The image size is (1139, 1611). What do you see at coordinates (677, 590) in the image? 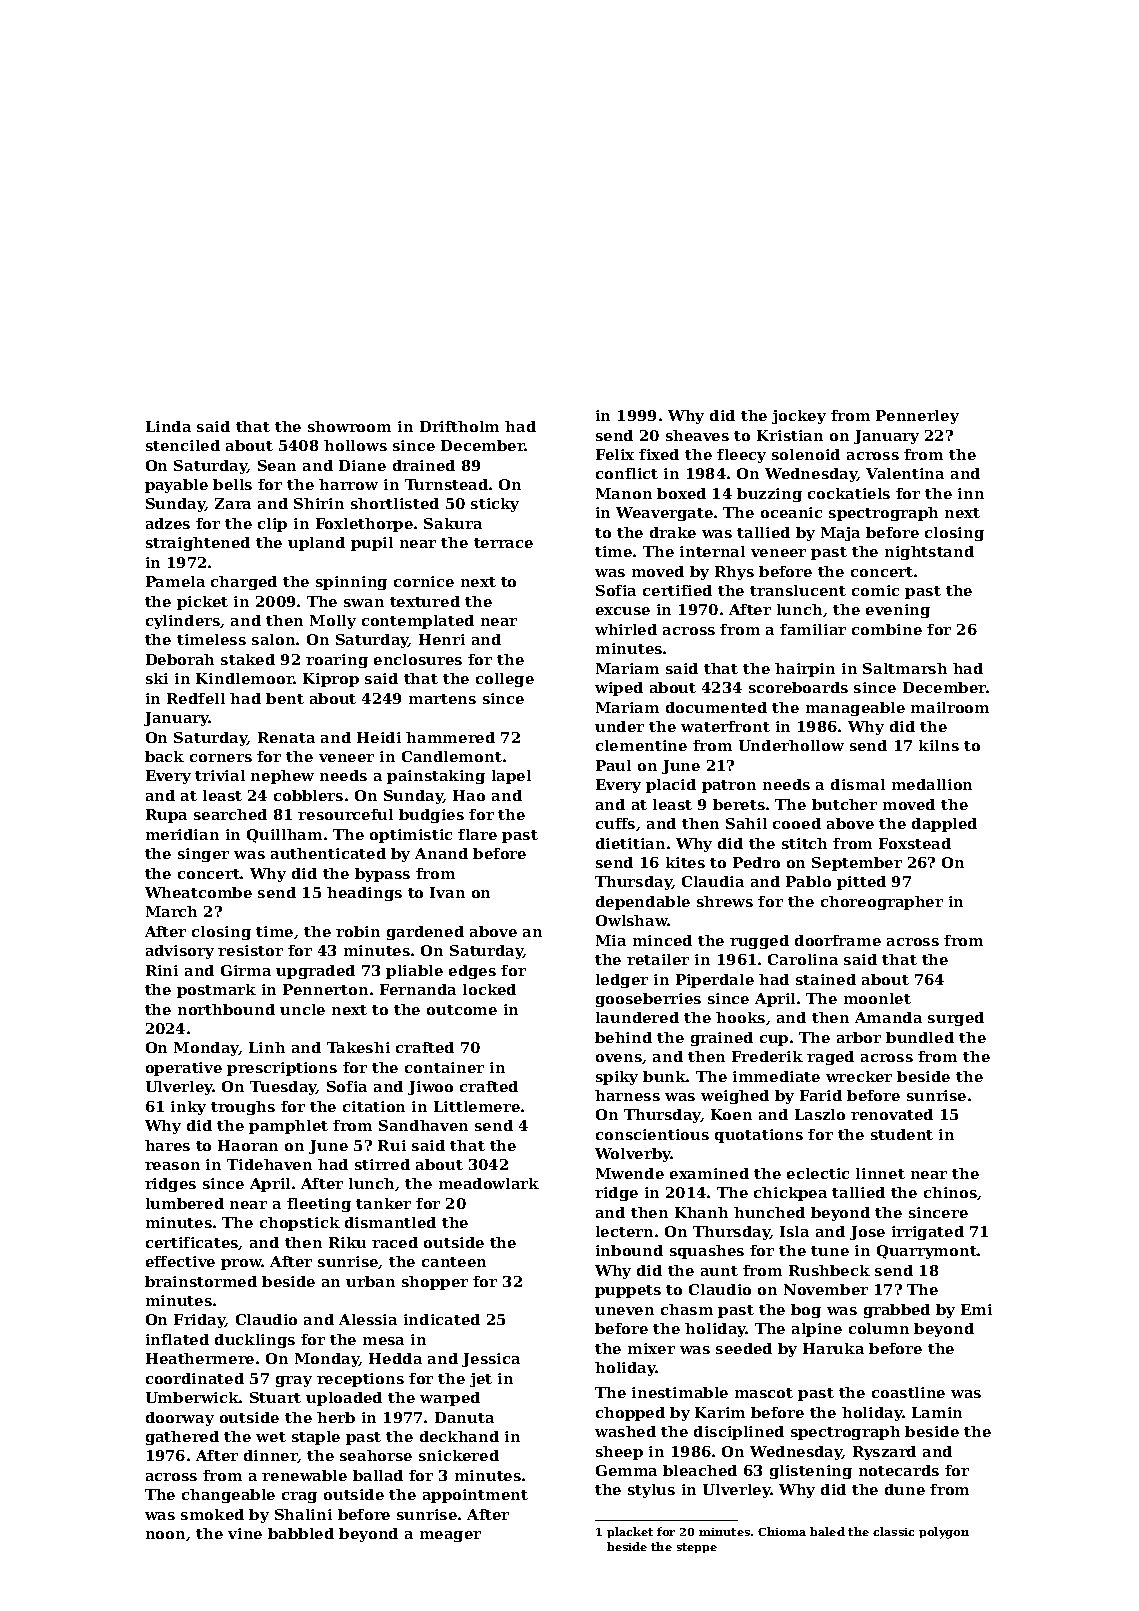
I see `certified` at bounding box center [677, 590].
